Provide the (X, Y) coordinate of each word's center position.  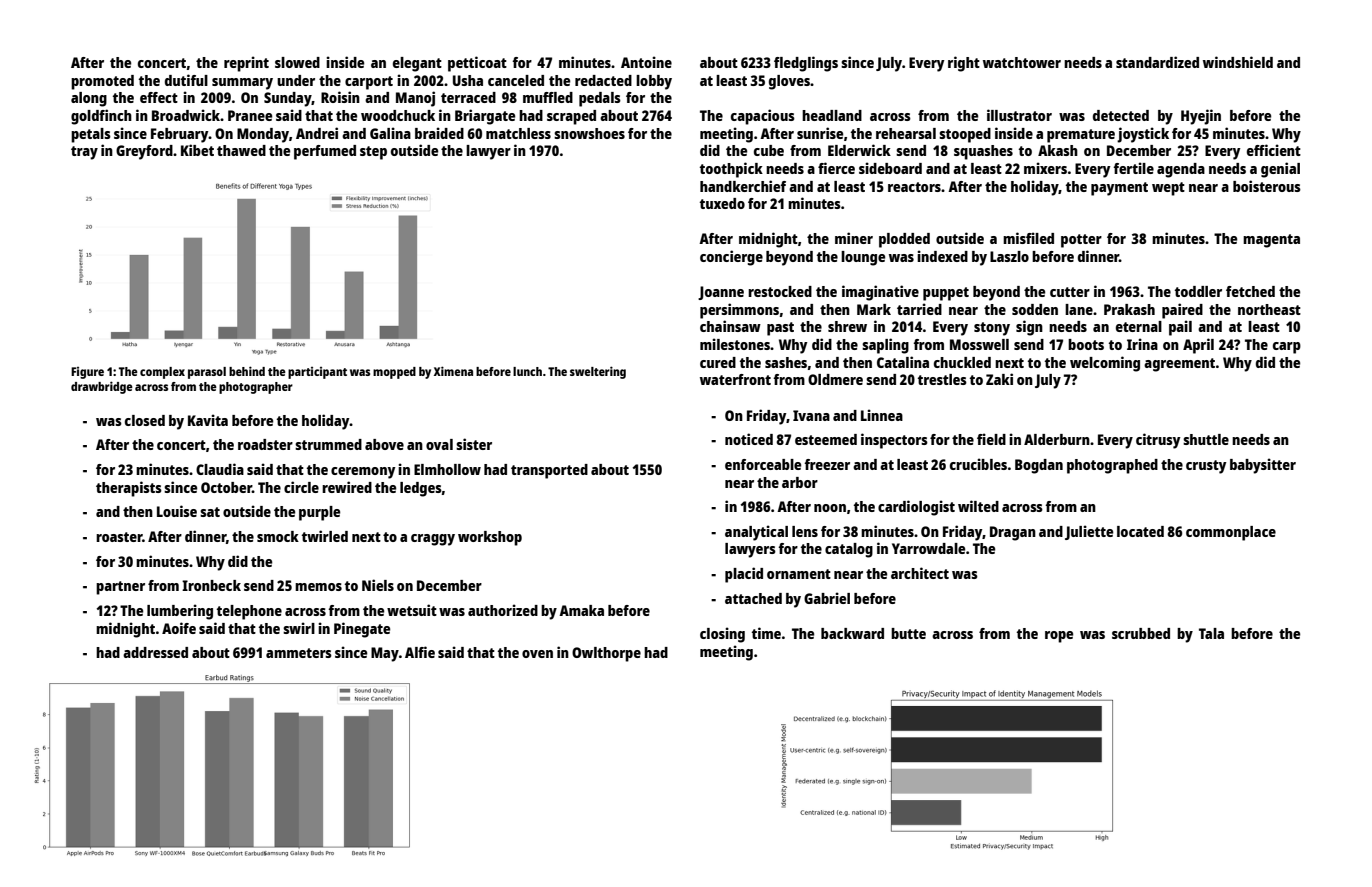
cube (769, 150)
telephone (249, 612)
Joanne (721, 293)
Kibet (197, 150)
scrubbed (1141, 633)
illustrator (1019, 115)
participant (317, 373)
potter (1081, 241)
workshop (490, 538)
